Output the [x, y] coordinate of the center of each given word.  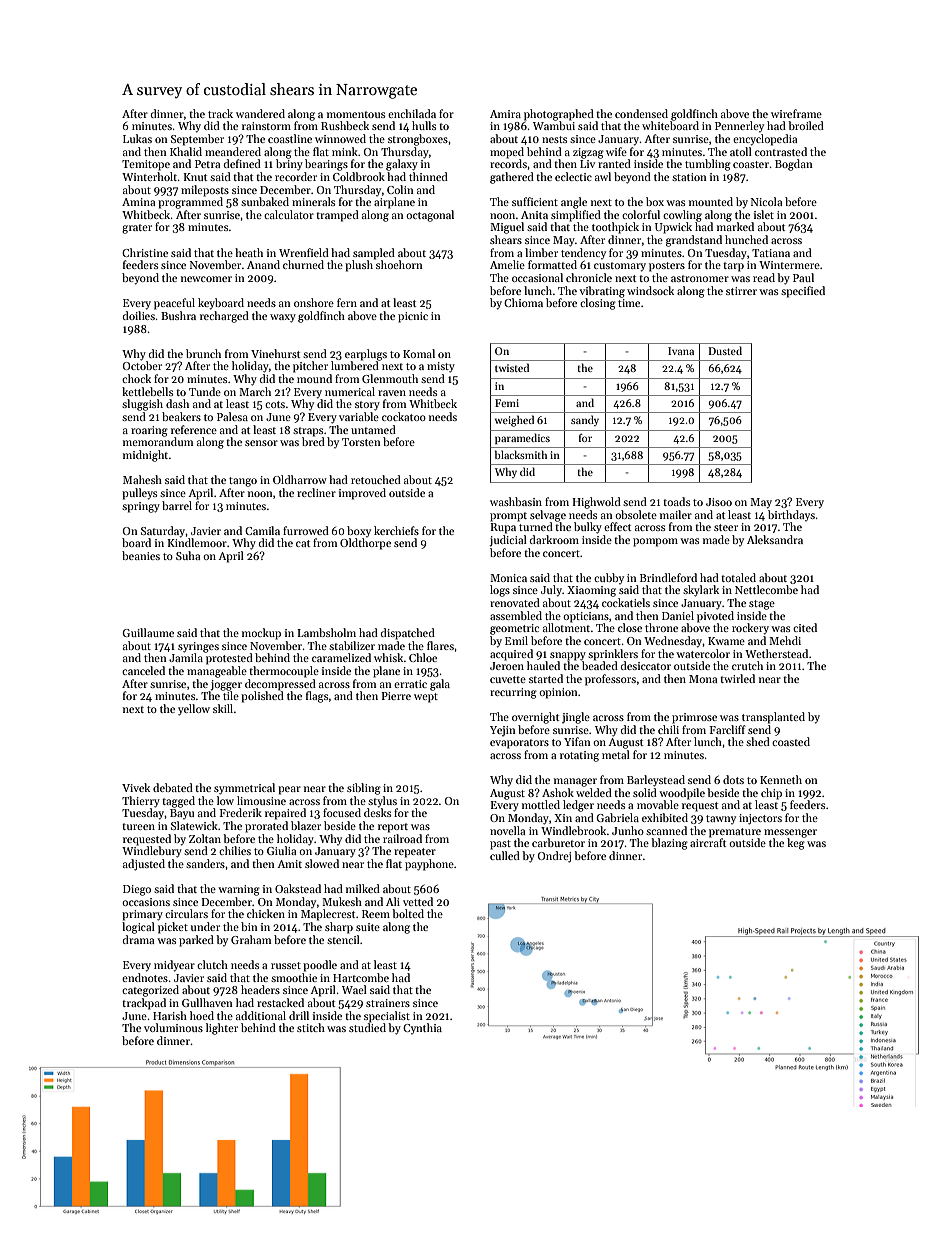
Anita [534, 215]
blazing [669, 844]
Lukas [137, 138]
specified [803, 292]
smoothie [294, 977]
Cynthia [422, 1028]
